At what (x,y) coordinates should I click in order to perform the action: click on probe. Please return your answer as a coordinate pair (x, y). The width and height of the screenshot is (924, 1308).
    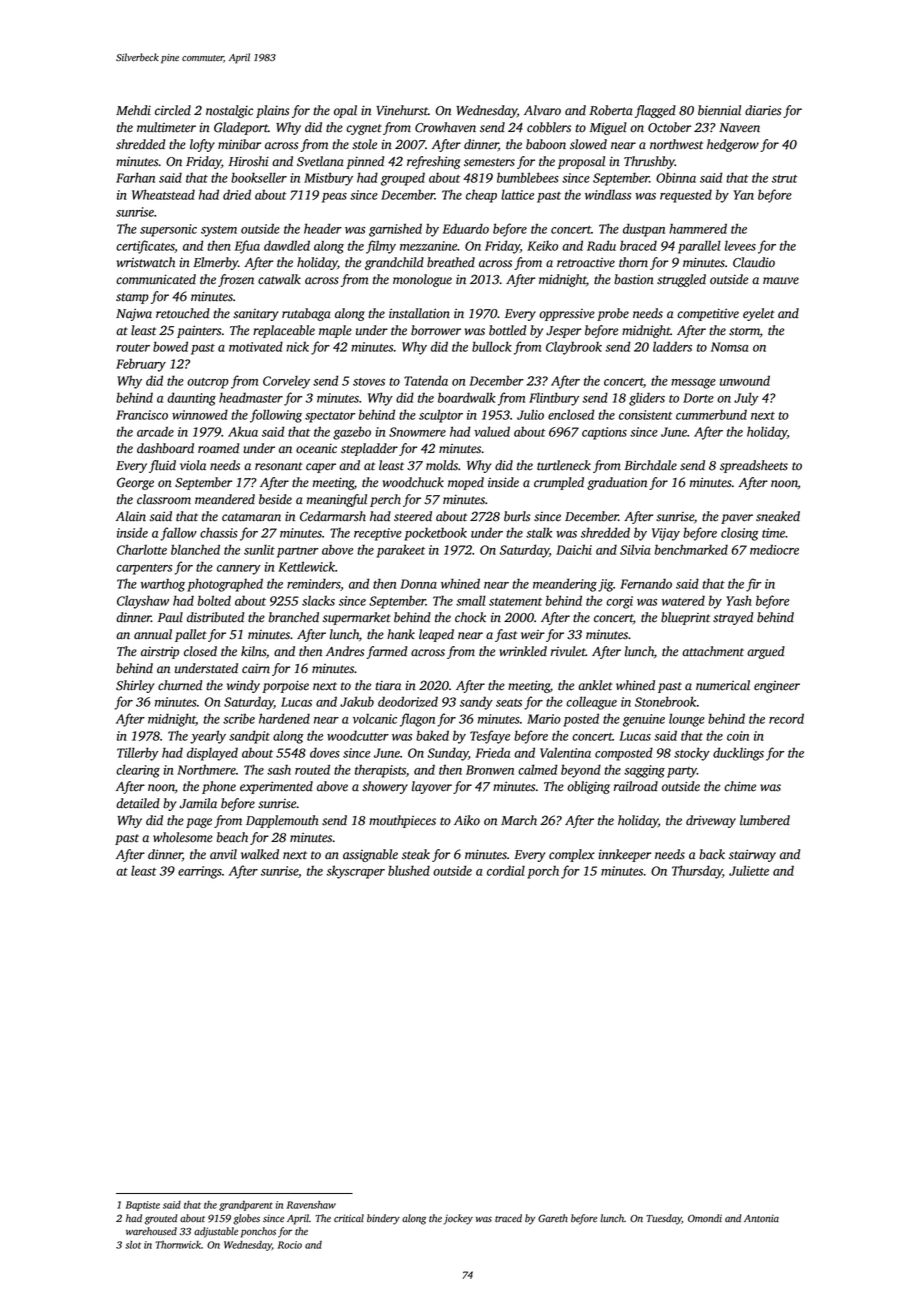
    Looking at the image, I should click on (613, 314).
